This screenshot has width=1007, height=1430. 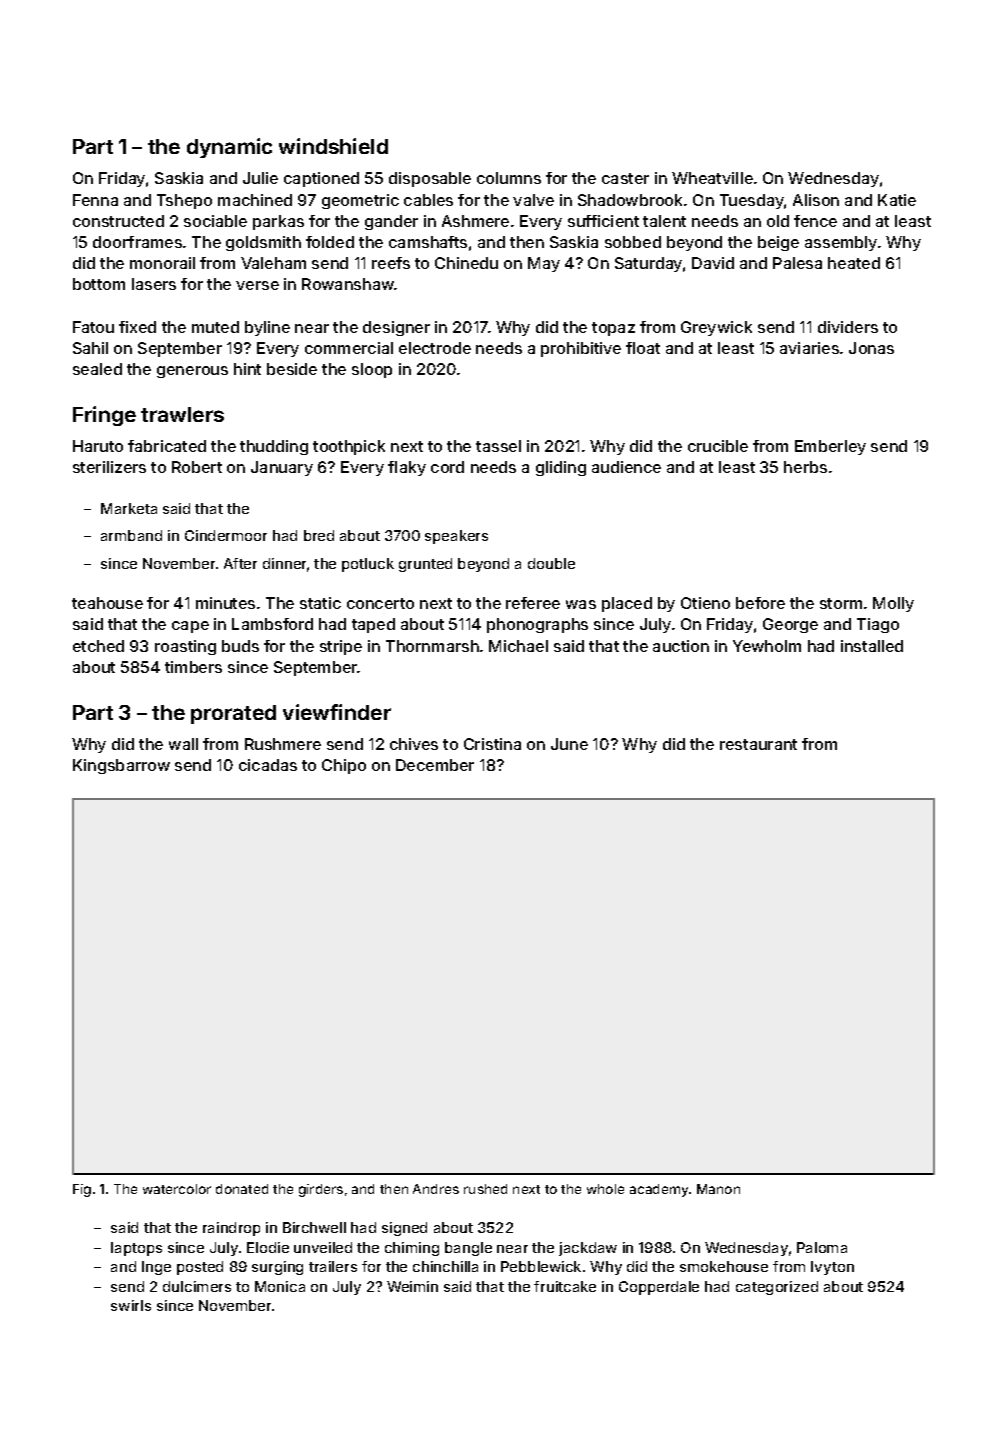 I want to click on gliding, so click(x=561, y=468).
